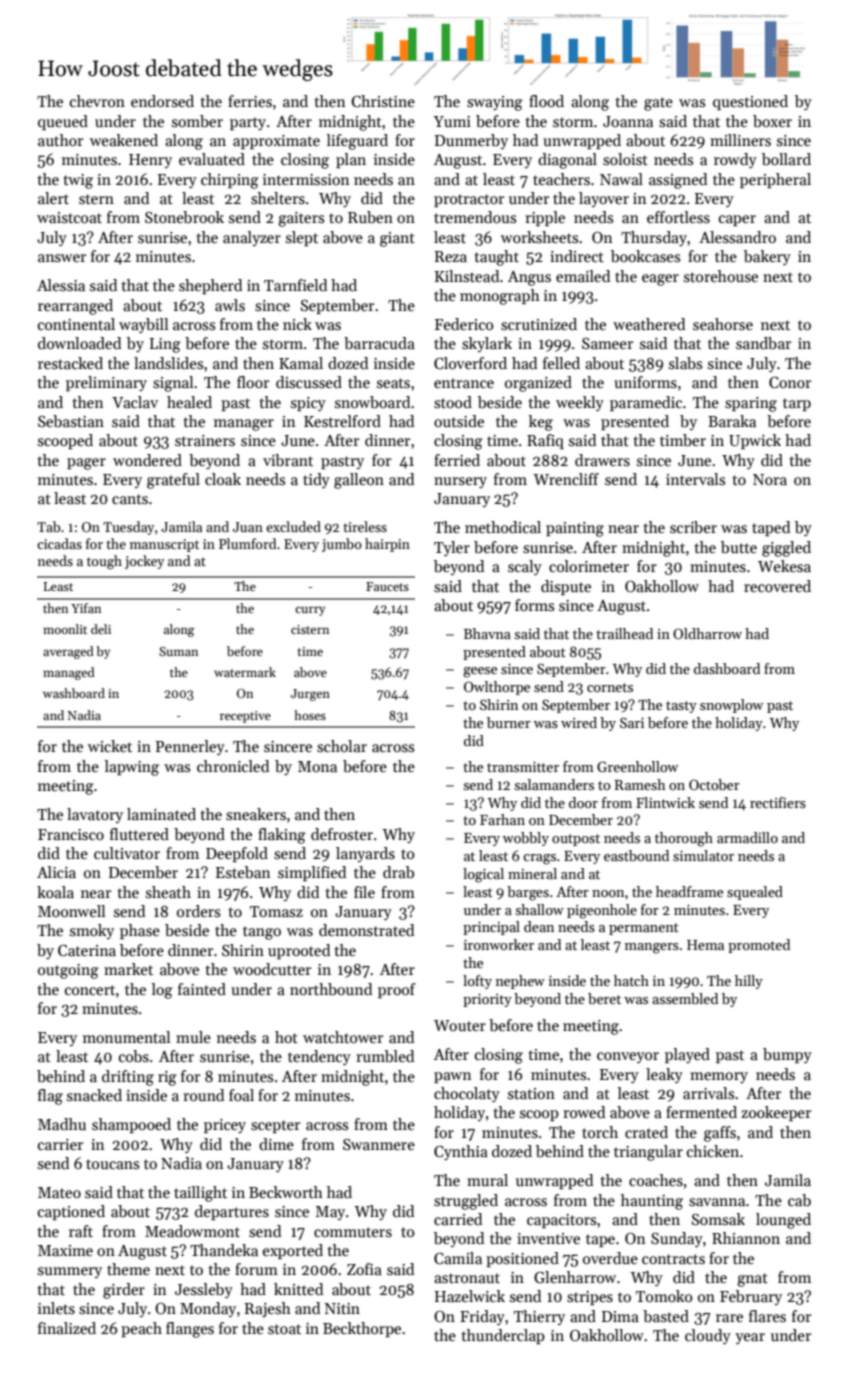 The width and height of the screenshot is (849, 1400). What do you see at coordinates (750, 102) in the screenshot?
I see `questioned` at bounding box center [750, 102].
